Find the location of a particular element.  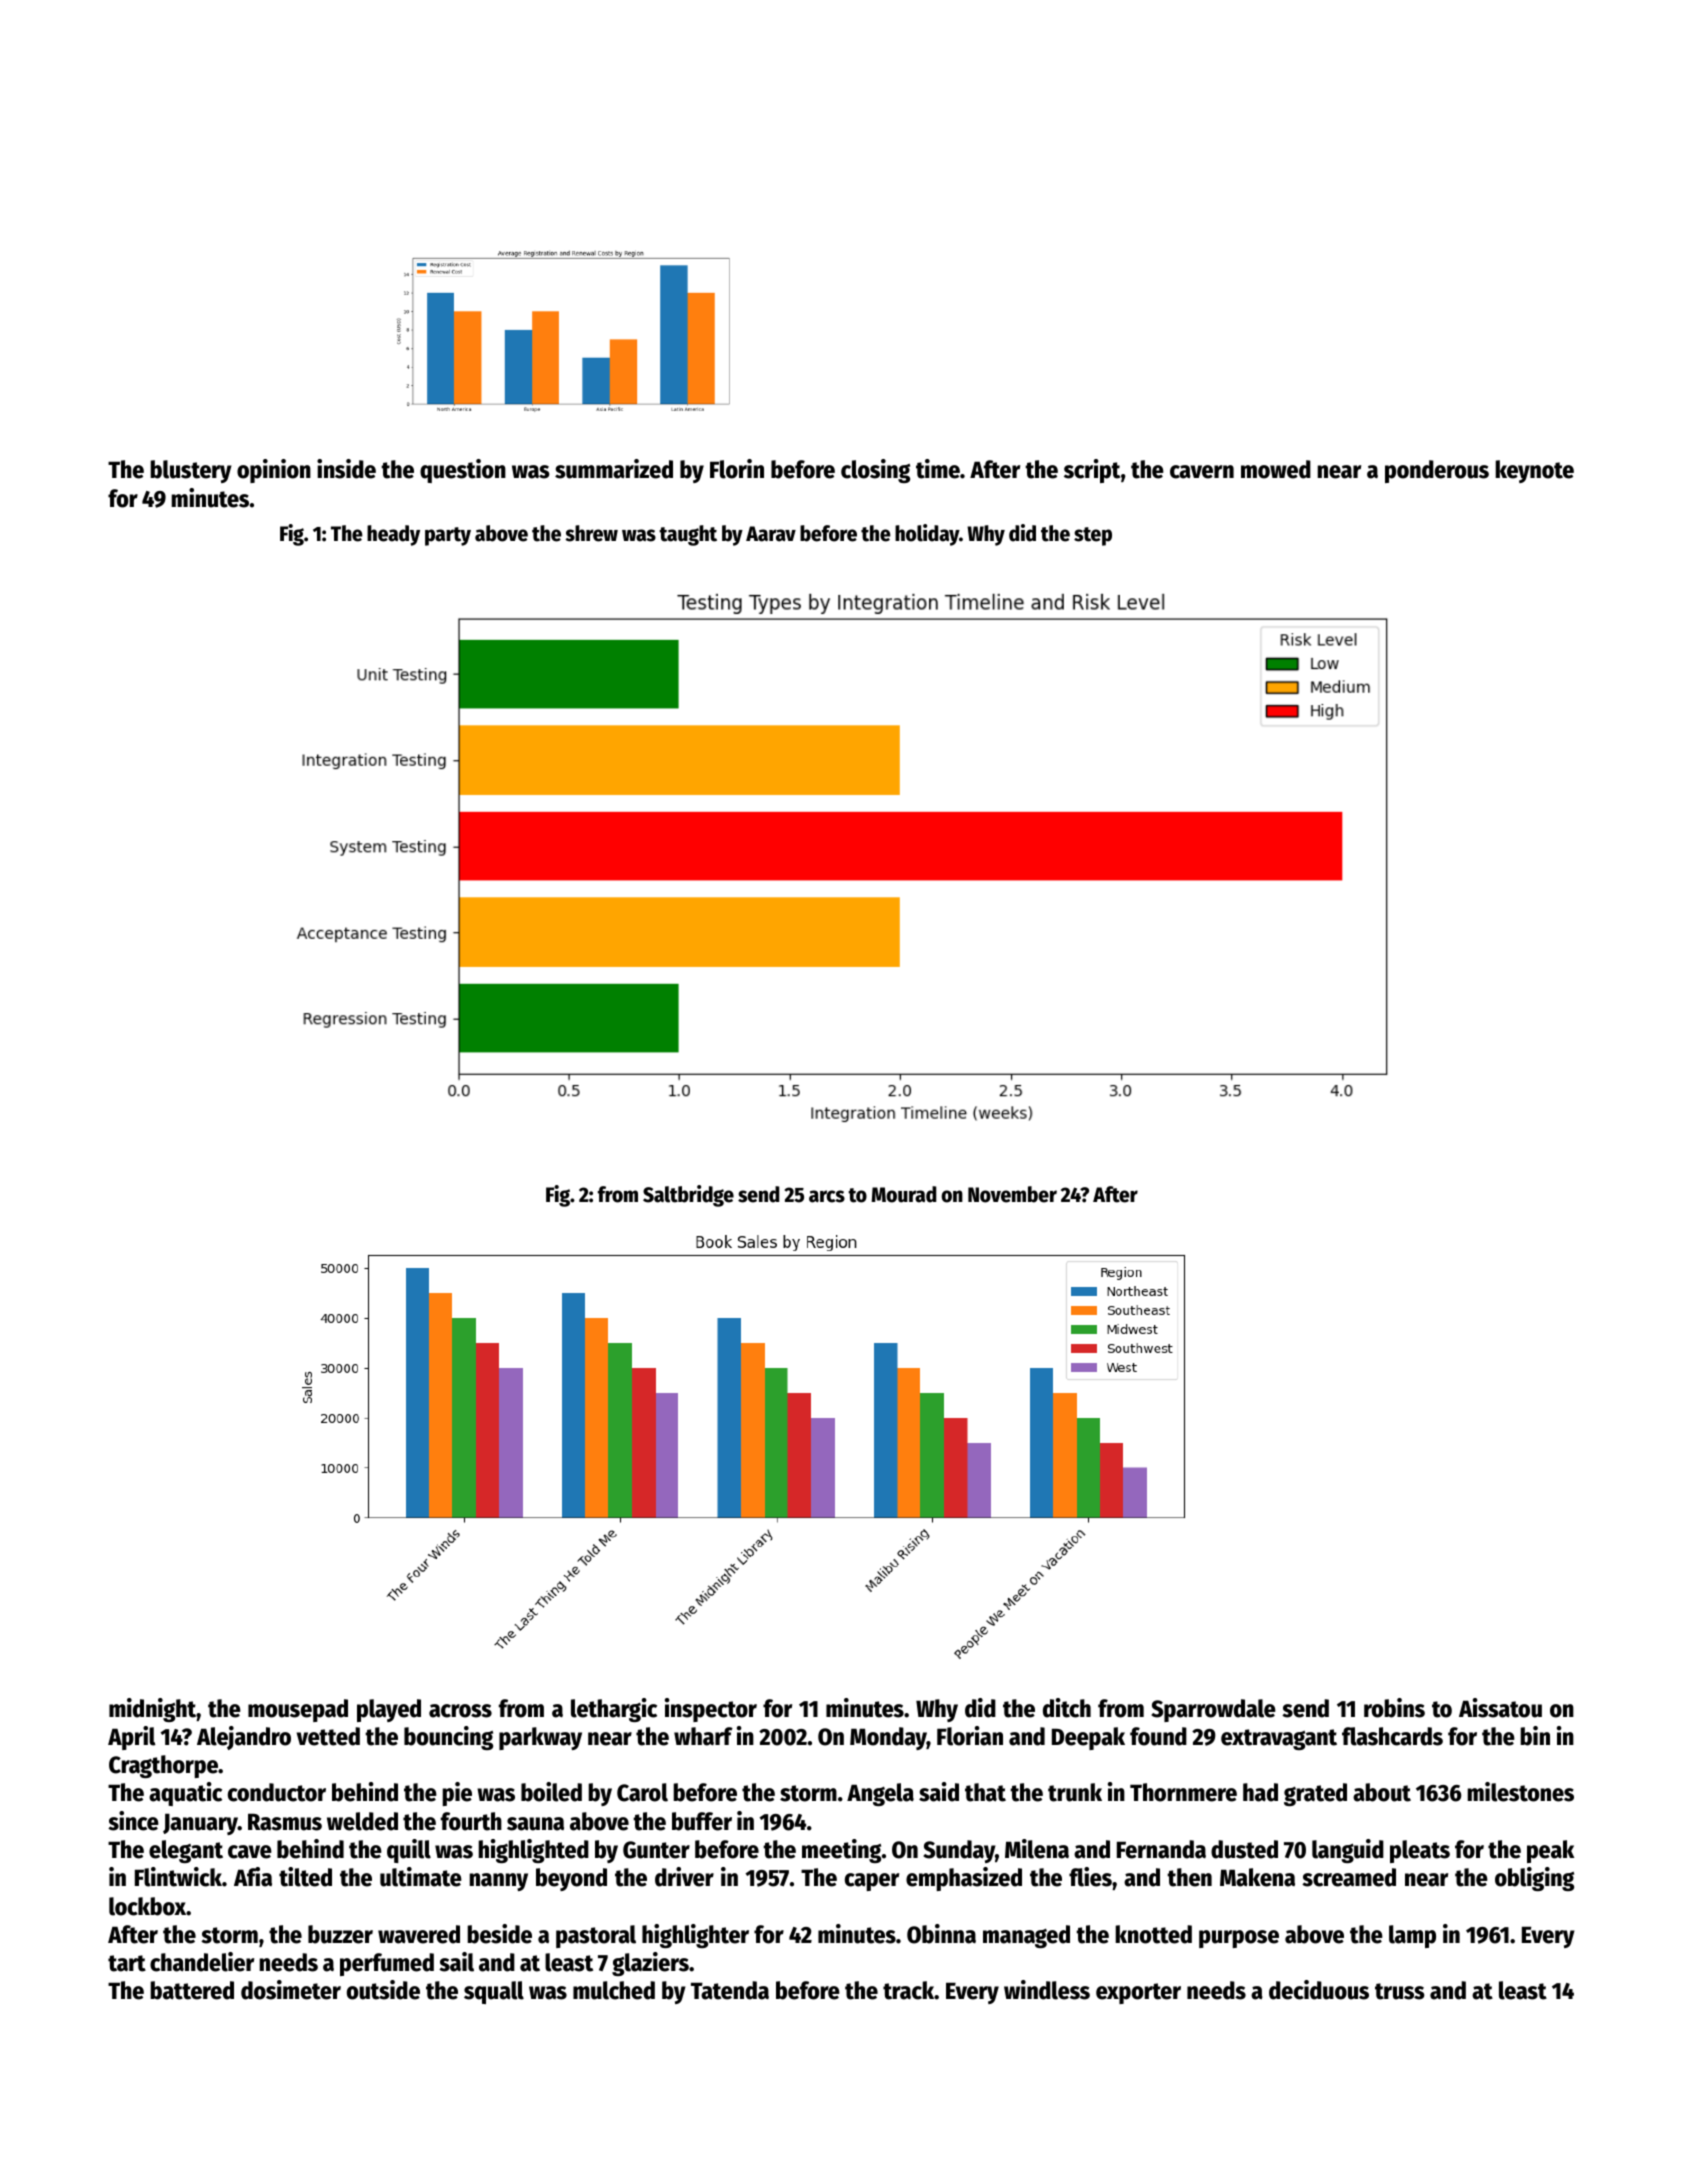

battered is located at coordinates (192, 1990).
